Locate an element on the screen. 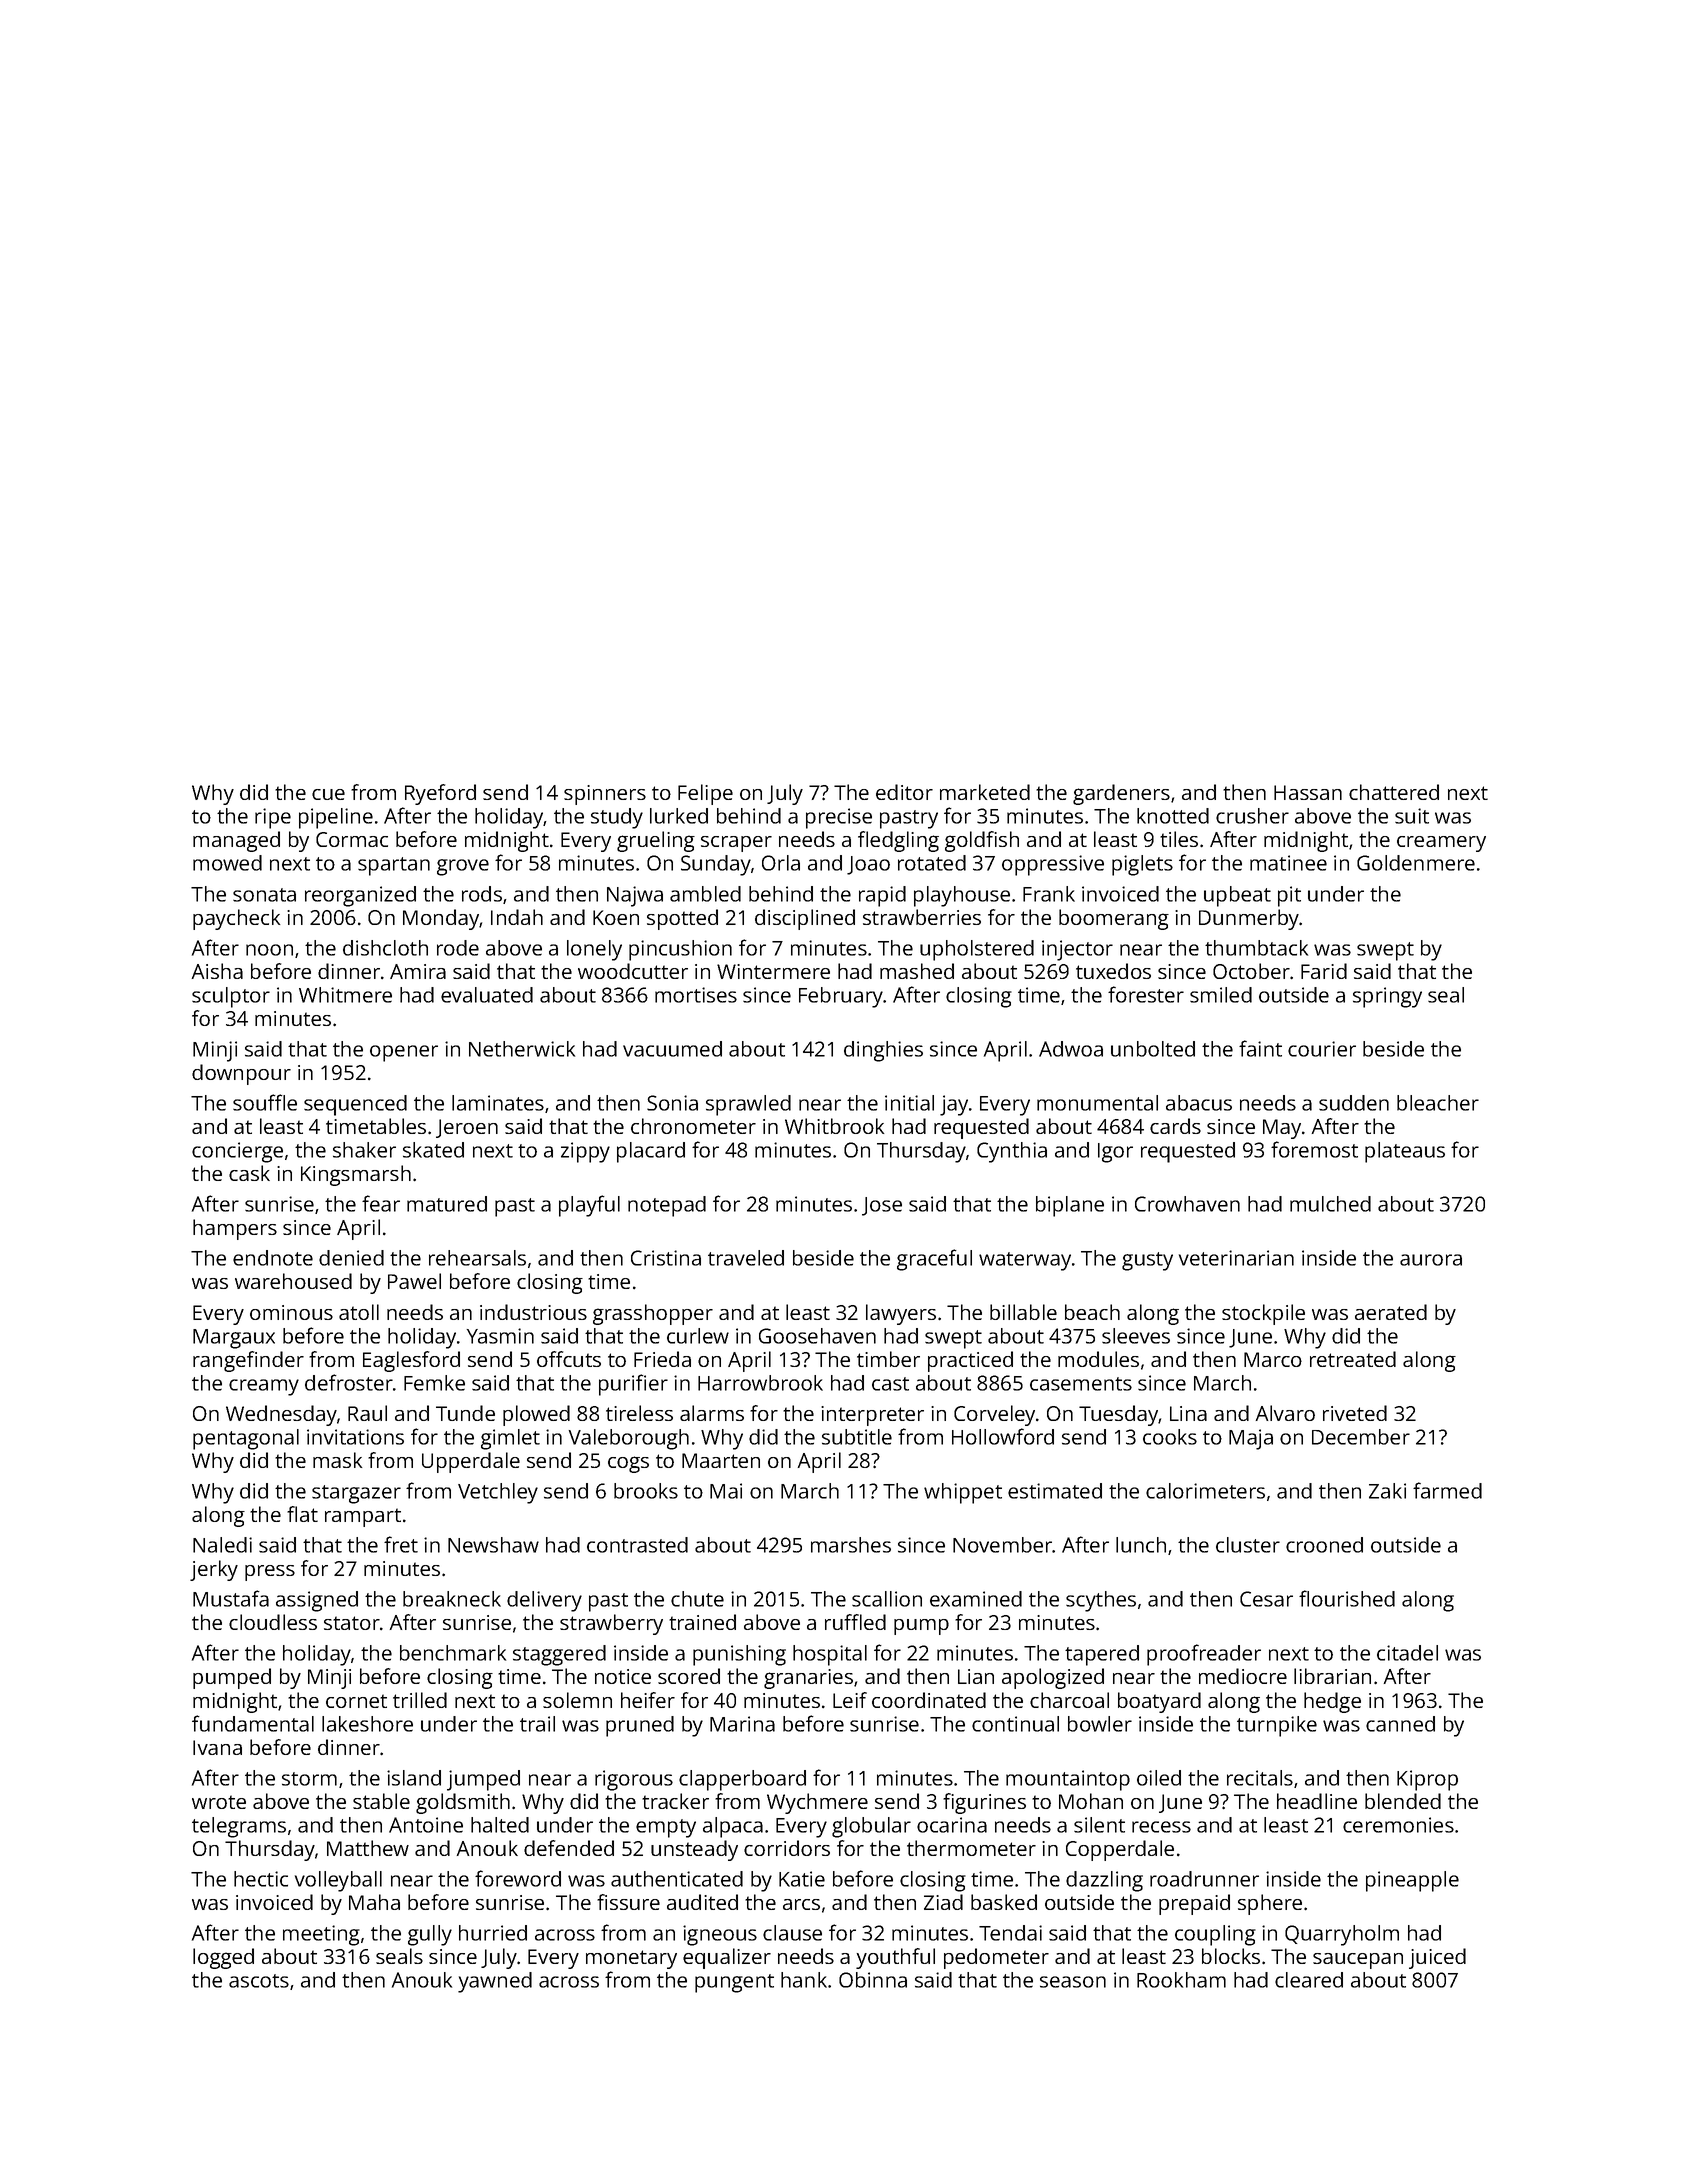 The image size is (1683, 2178). Yasmin is located at coordinates (500, 1336).
